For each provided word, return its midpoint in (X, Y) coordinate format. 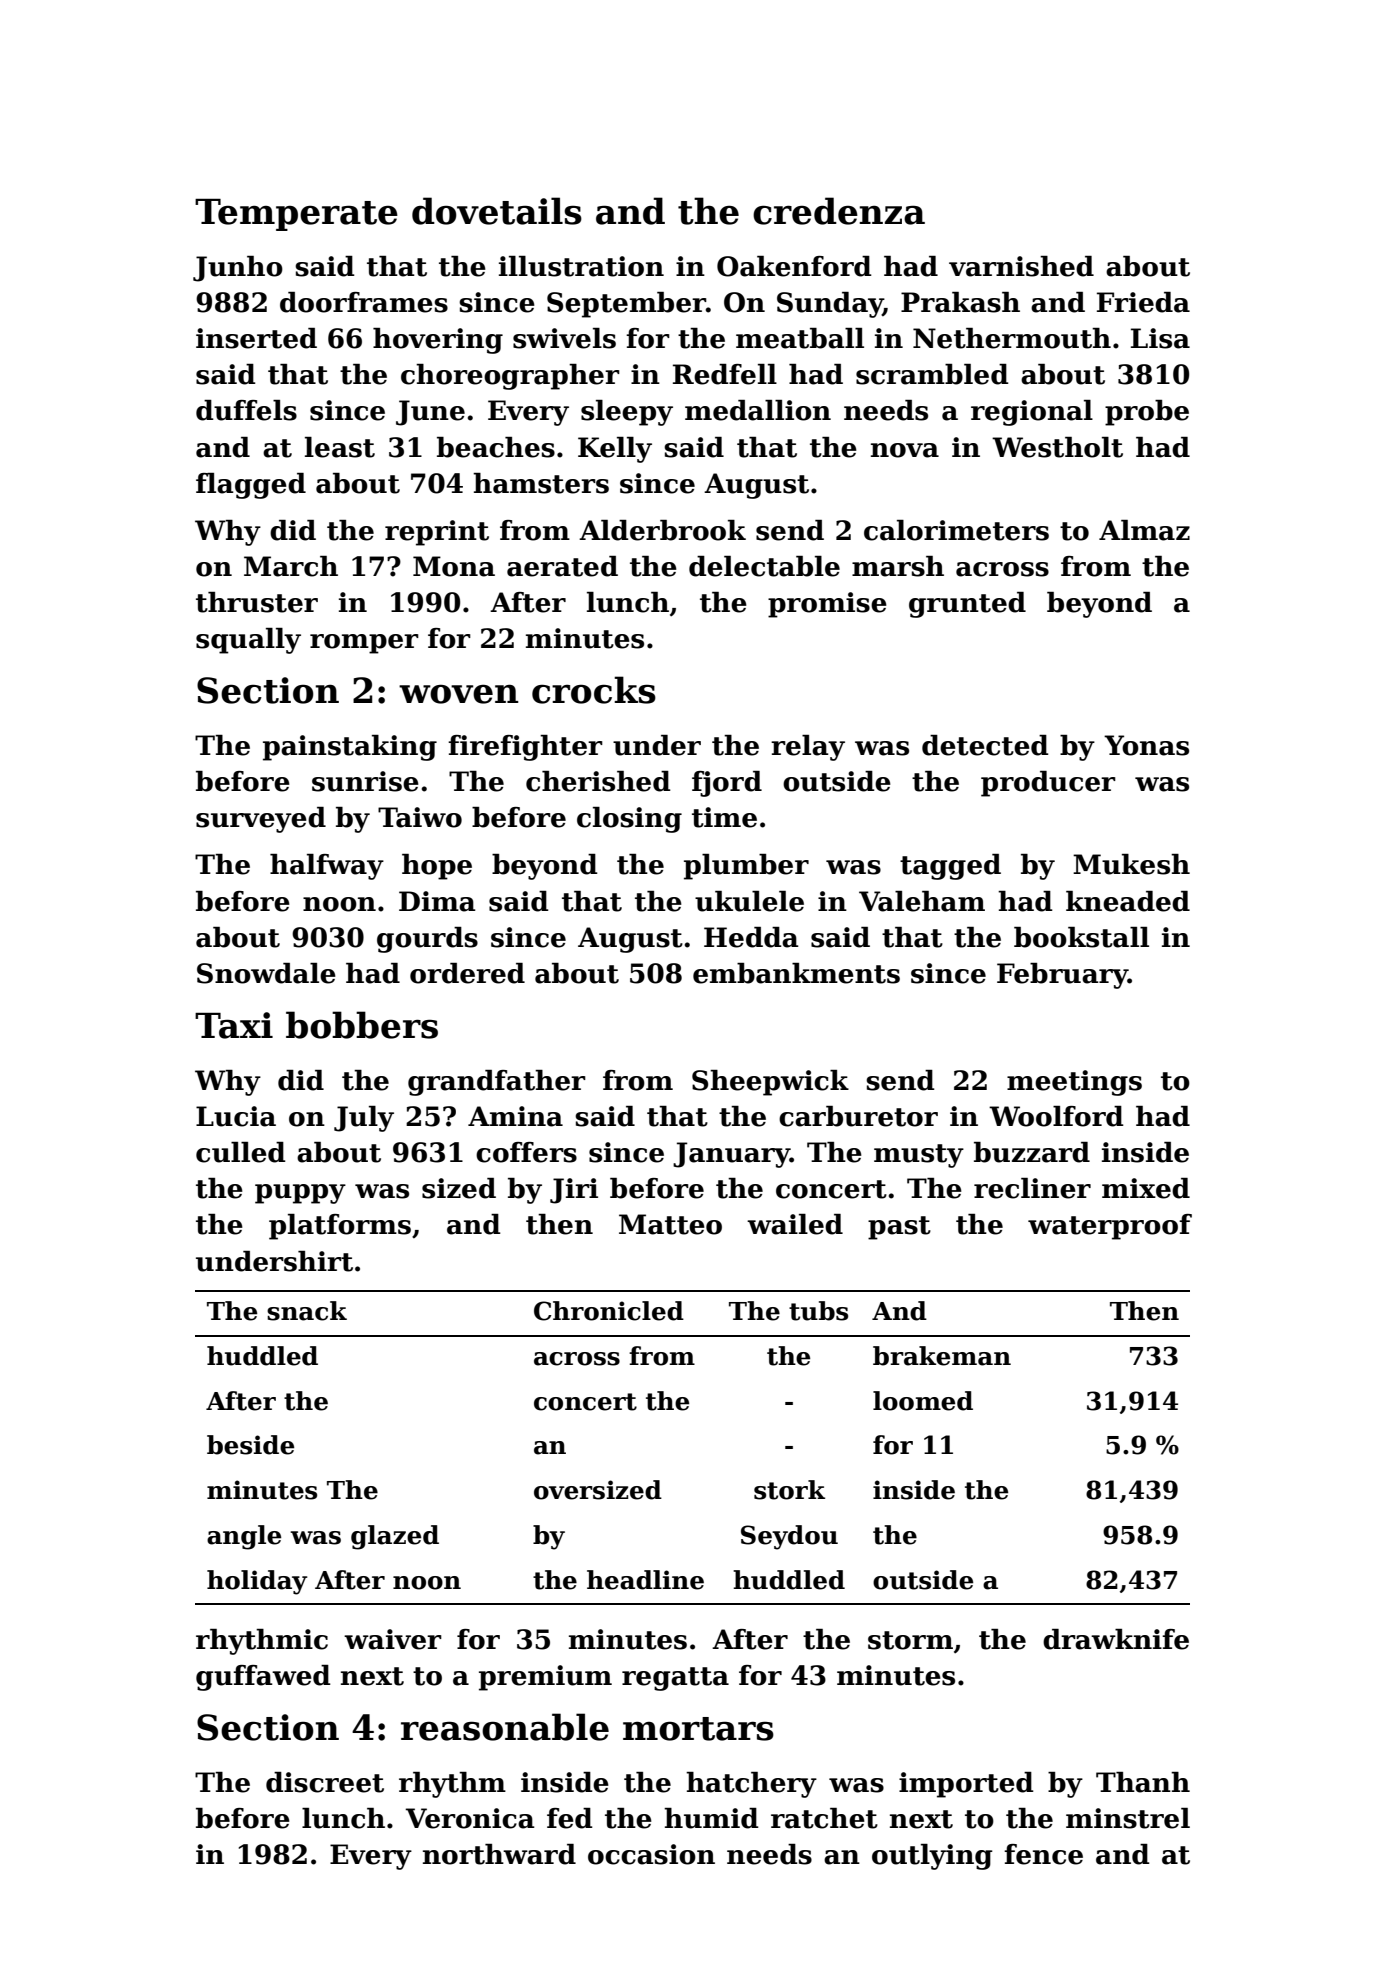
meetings (1074, 1083)
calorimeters (956, 530)
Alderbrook (662, 530)
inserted (256, 338)
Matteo (670, 1224)
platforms (340, 1227)
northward (499, 1854)
